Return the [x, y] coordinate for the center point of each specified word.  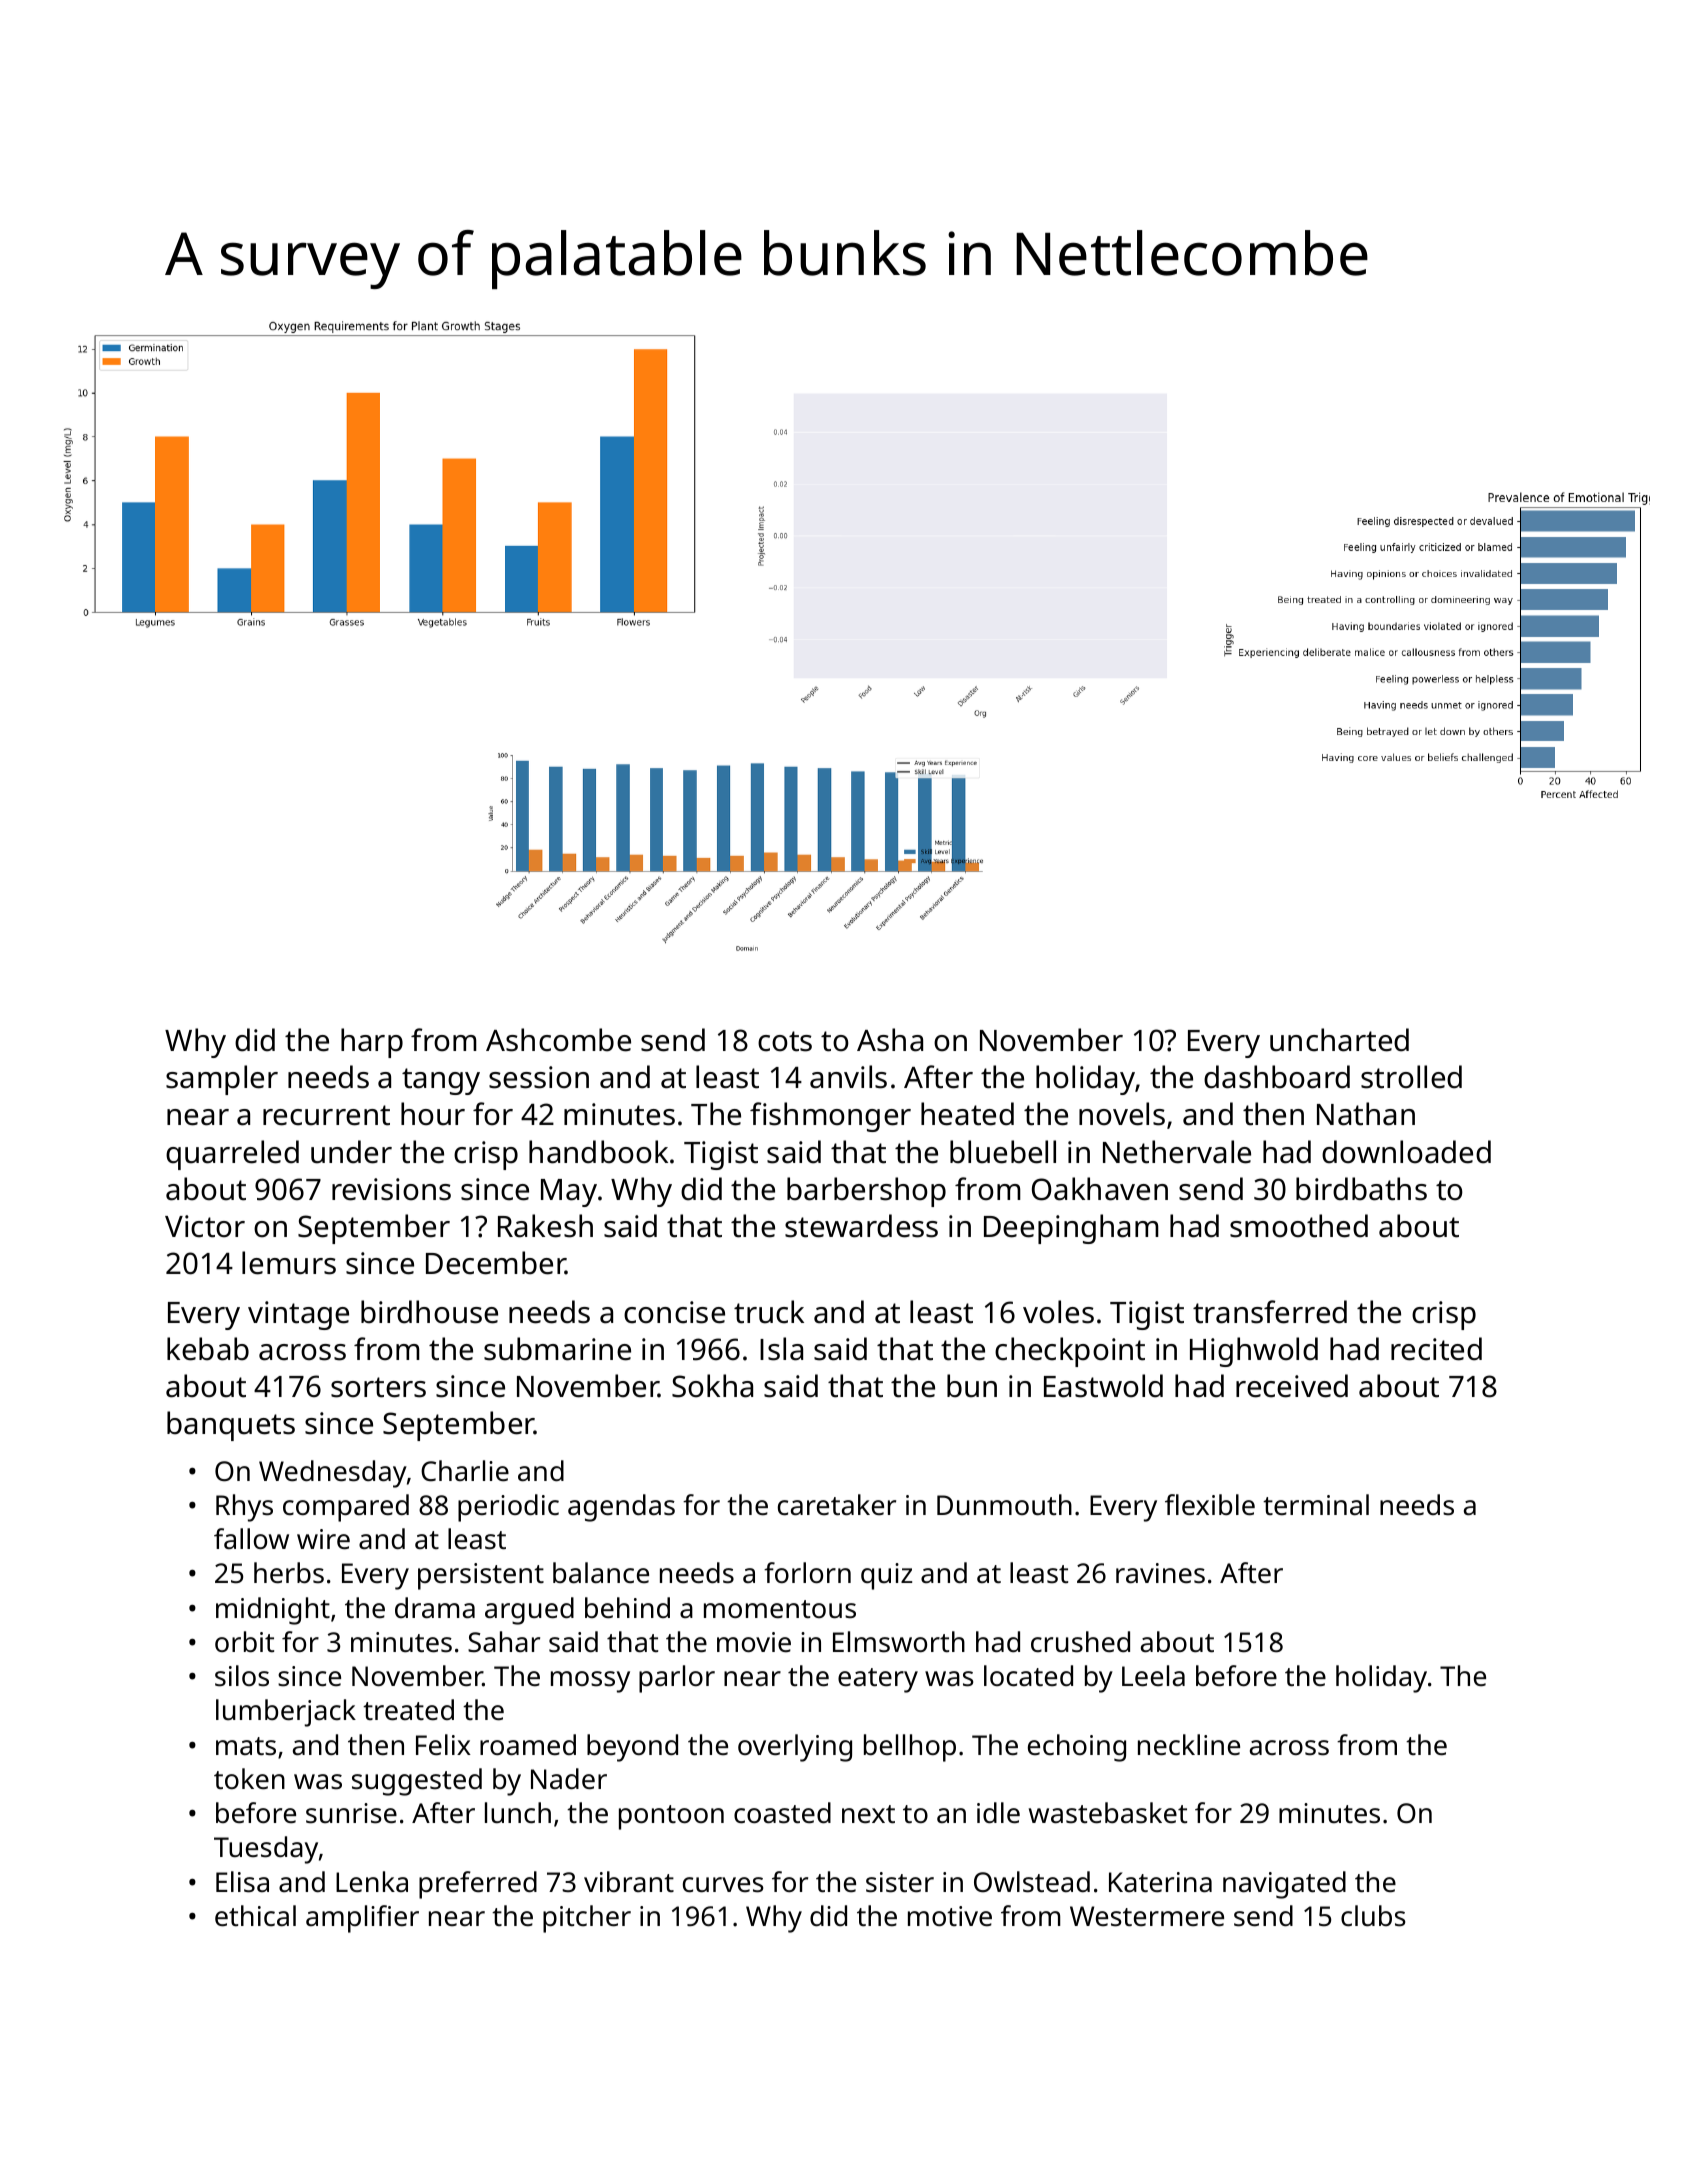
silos [242, 1676]
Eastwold [1103, 1386]
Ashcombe [558, 1040]
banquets [231, 1426]
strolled [1411, 1077]
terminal [1316, 1504]
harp [372, 1043]
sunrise [351, 1813]
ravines [1160, 1573]
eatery [878, 1680]
